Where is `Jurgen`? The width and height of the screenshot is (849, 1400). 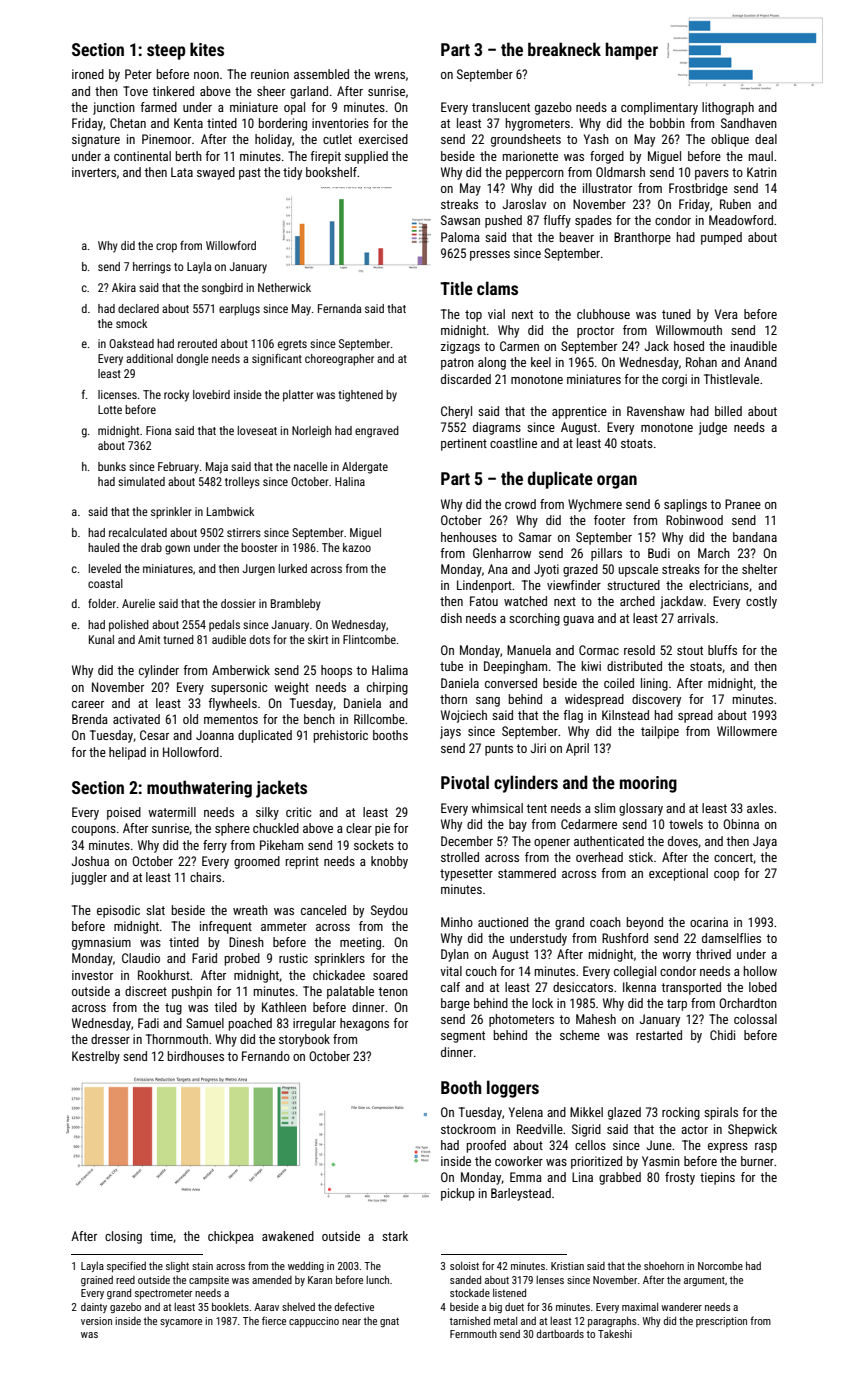
Jurgen is located at coordinates (258, 570).
